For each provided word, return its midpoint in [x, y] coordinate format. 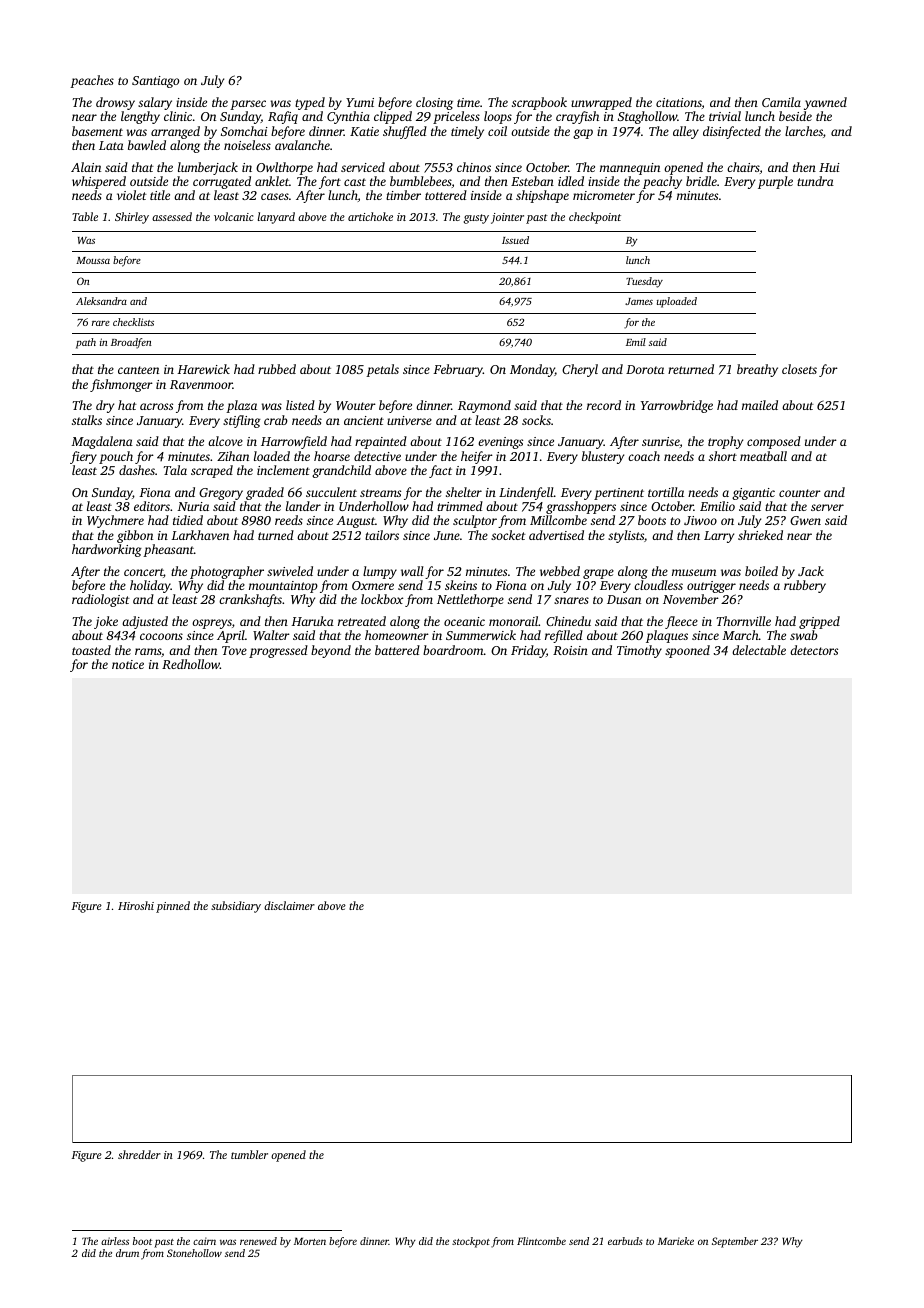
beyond [331, 651]
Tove [234, 650]
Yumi [360, 102]
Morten [310, 1241]
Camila [781, 102]
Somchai [244, 131]
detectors [814, 650]
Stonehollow [194, 1253]
